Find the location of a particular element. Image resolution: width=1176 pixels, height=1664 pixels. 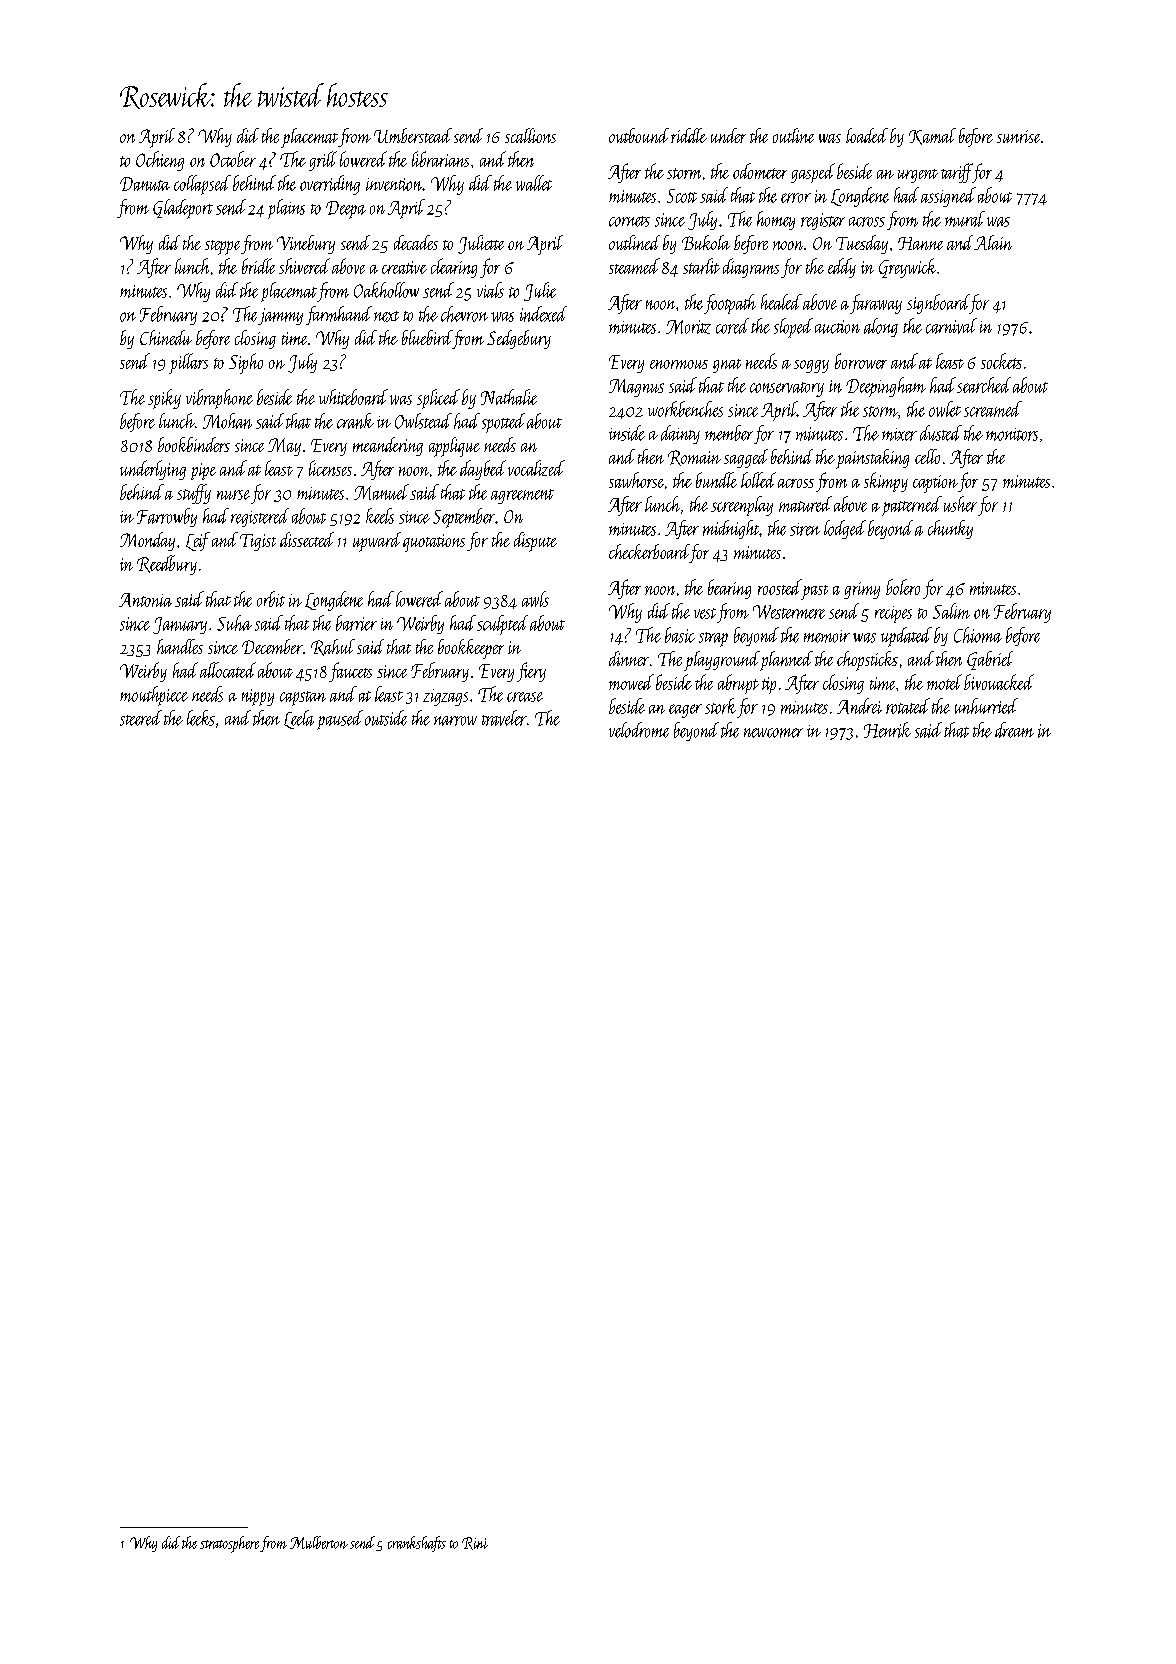

stratosphere is located at coordinates (229, 1544).
